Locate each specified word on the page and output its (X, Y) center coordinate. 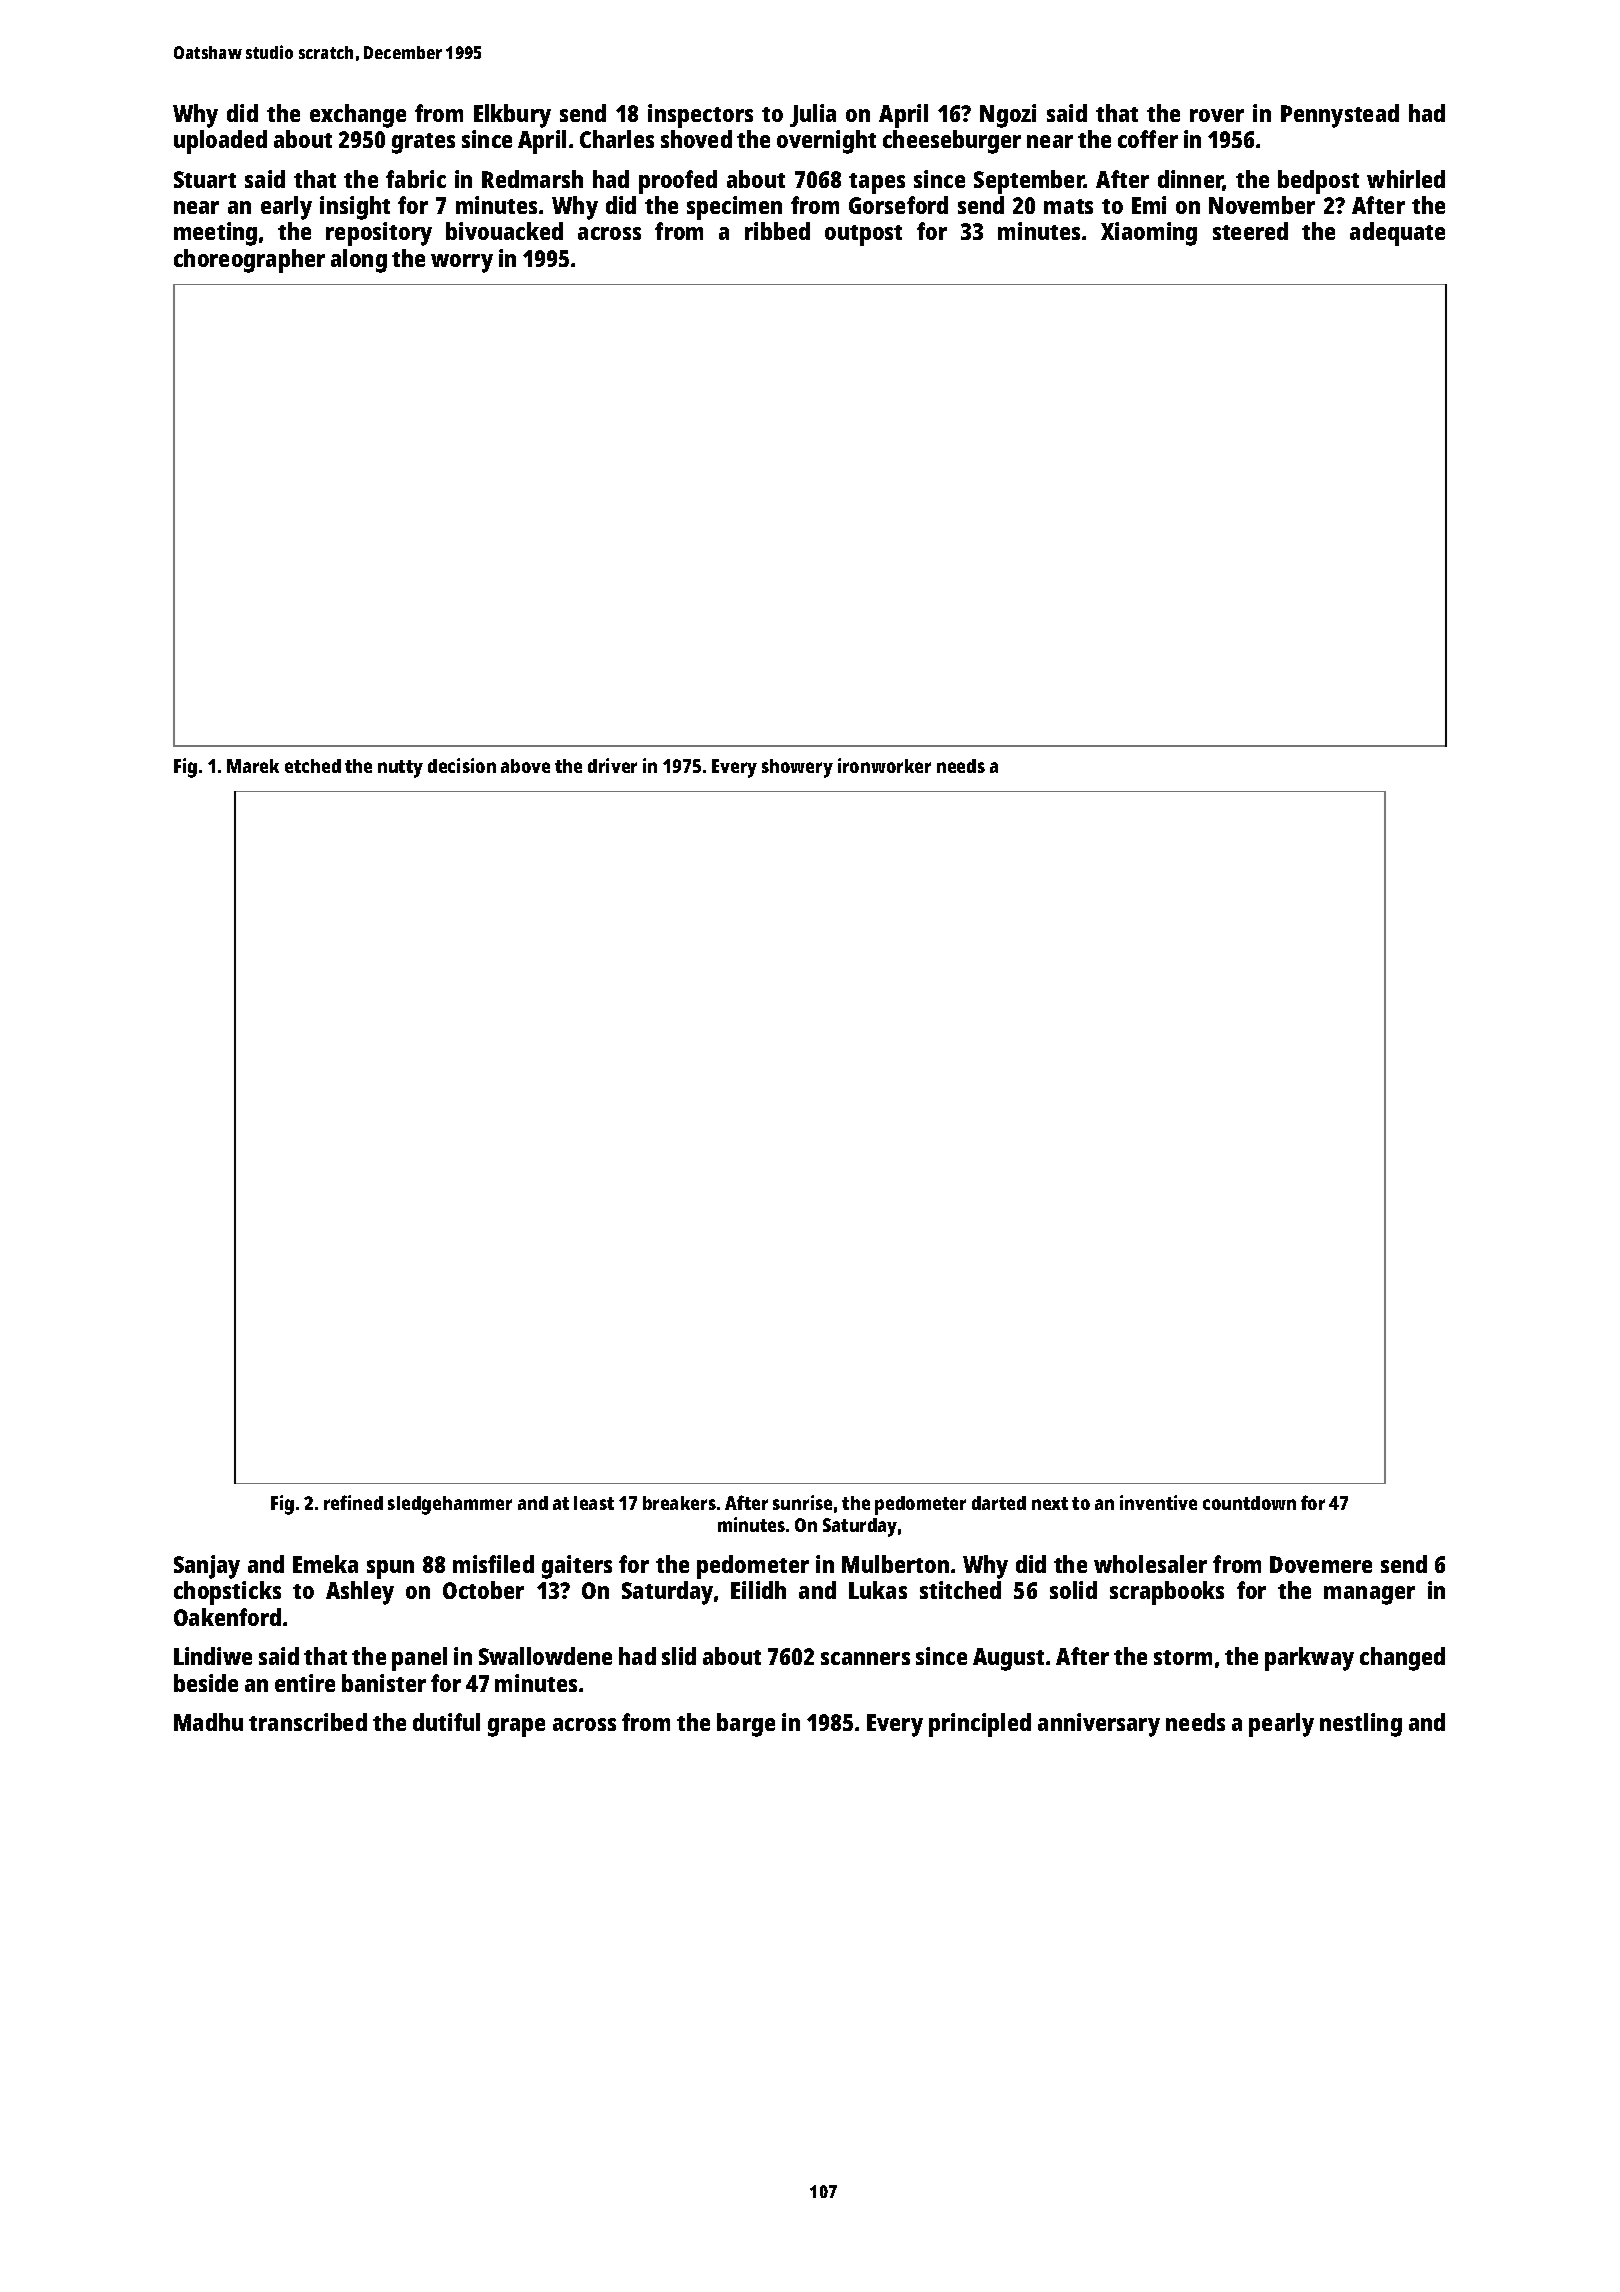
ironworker (884, 765)
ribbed (777, 231)
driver (612, 765)
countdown (1249, 1503)
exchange (358, 116)
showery (797, 768)
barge (746, 1725)
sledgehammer (450, 1505)
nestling (1361, 1725)
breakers (679, 1503)
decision (462, 765)
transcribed (308, 1722)
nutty (400, 769)
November (1262, 205)
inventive (1158, 1502)
